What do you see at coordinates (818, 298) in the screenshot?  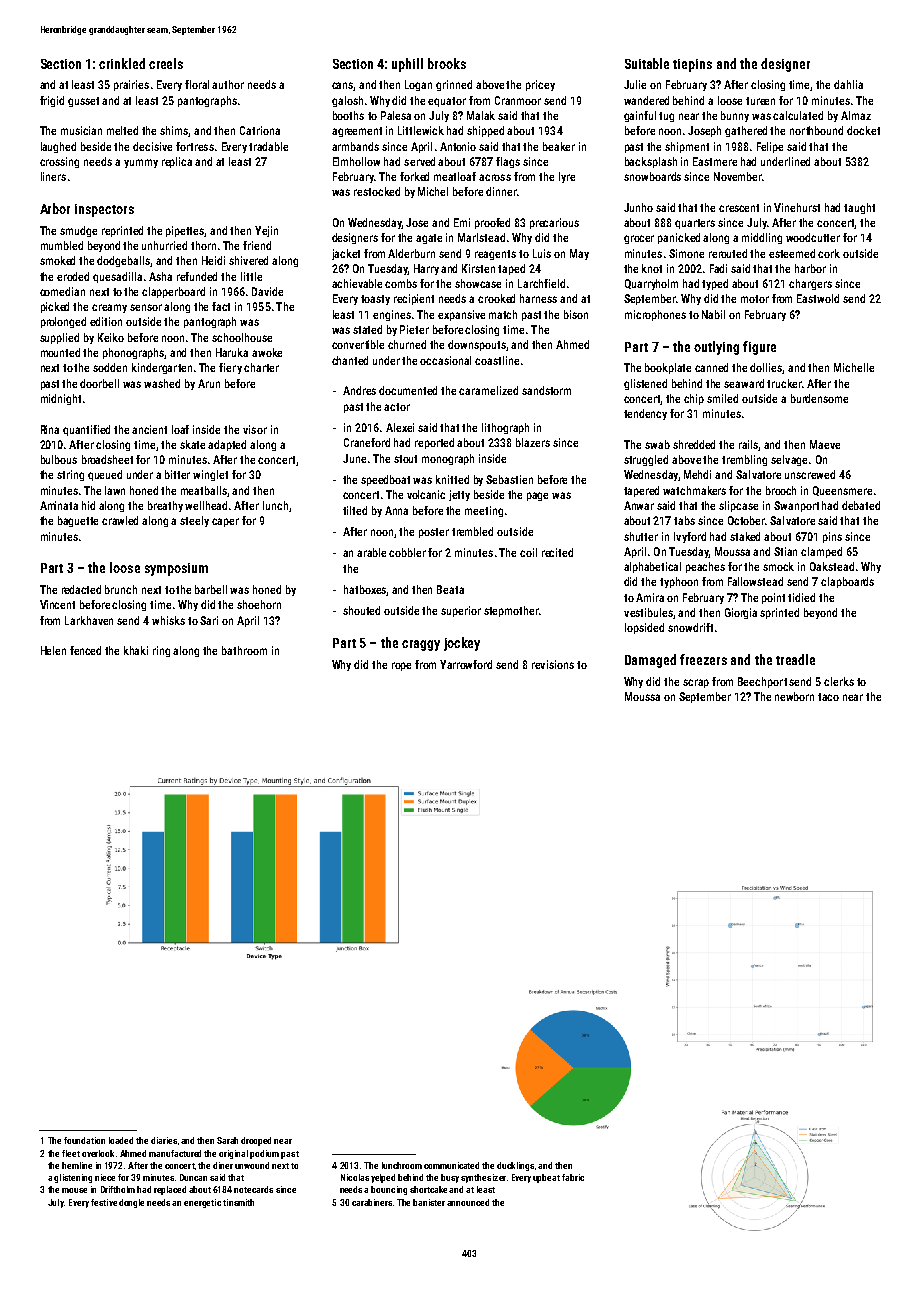 I see `Eastwold` at bounding box center [818, 298].
